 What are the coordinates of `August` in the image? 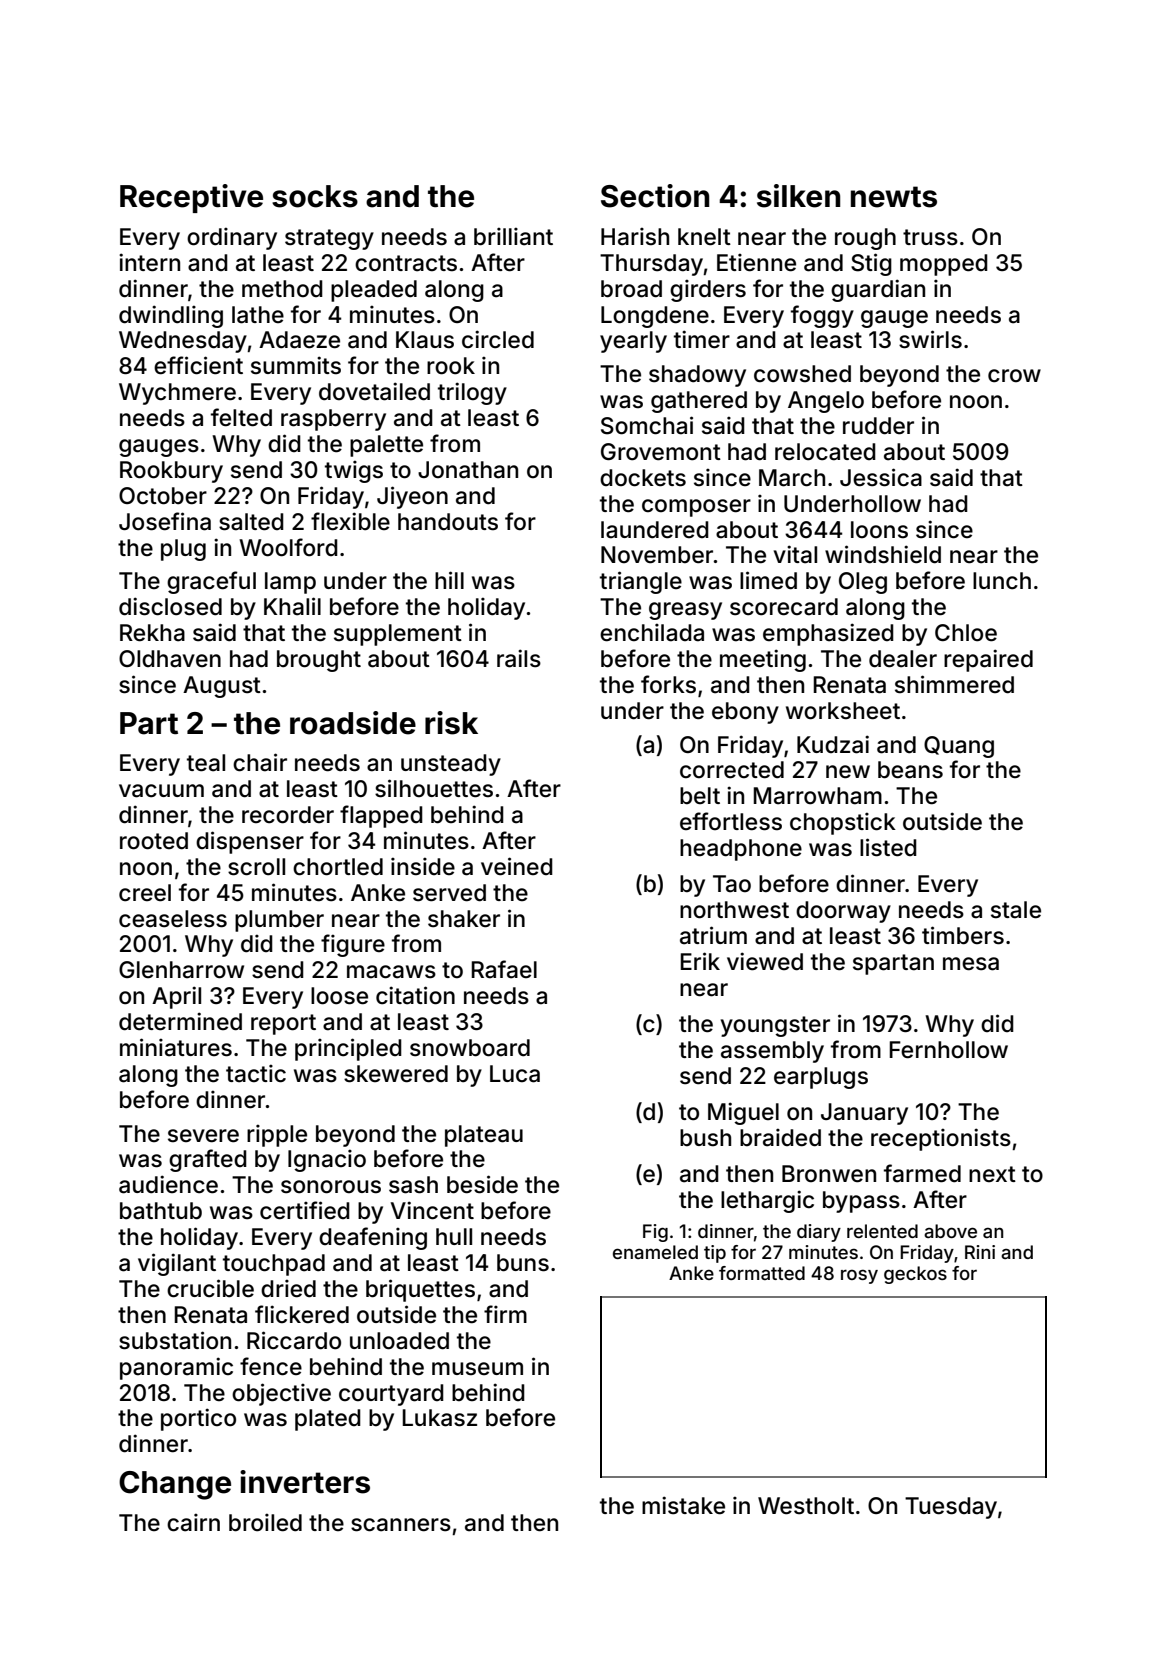 It's located at (222, 687).
